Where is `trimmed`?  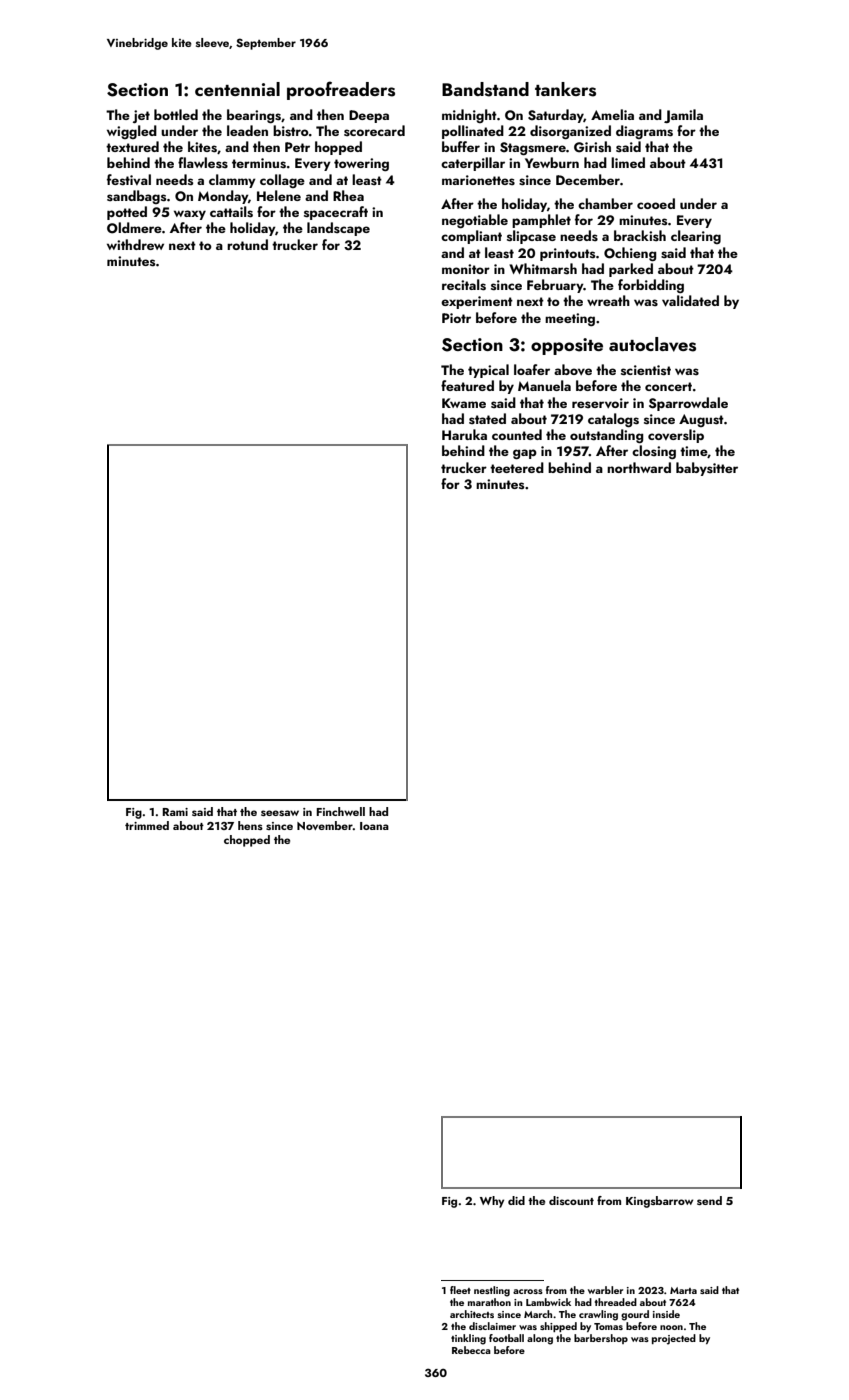 trimmed is located at coordinates (147, 825).
